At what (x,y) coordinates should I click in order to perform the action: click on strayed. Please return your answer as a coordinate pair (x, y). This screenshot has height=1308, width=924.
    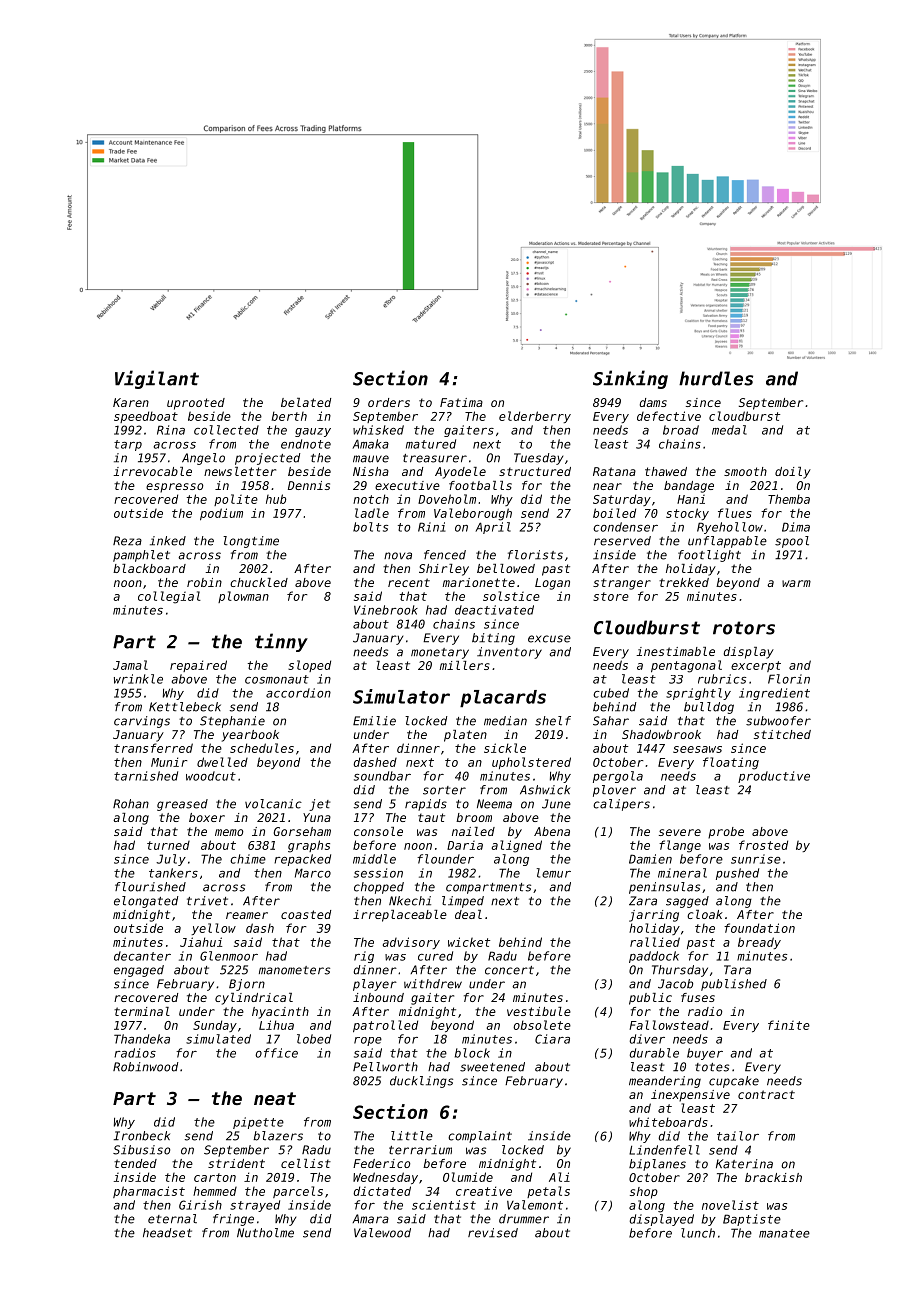
    Looking at the image, I should click on (255, 1206).
